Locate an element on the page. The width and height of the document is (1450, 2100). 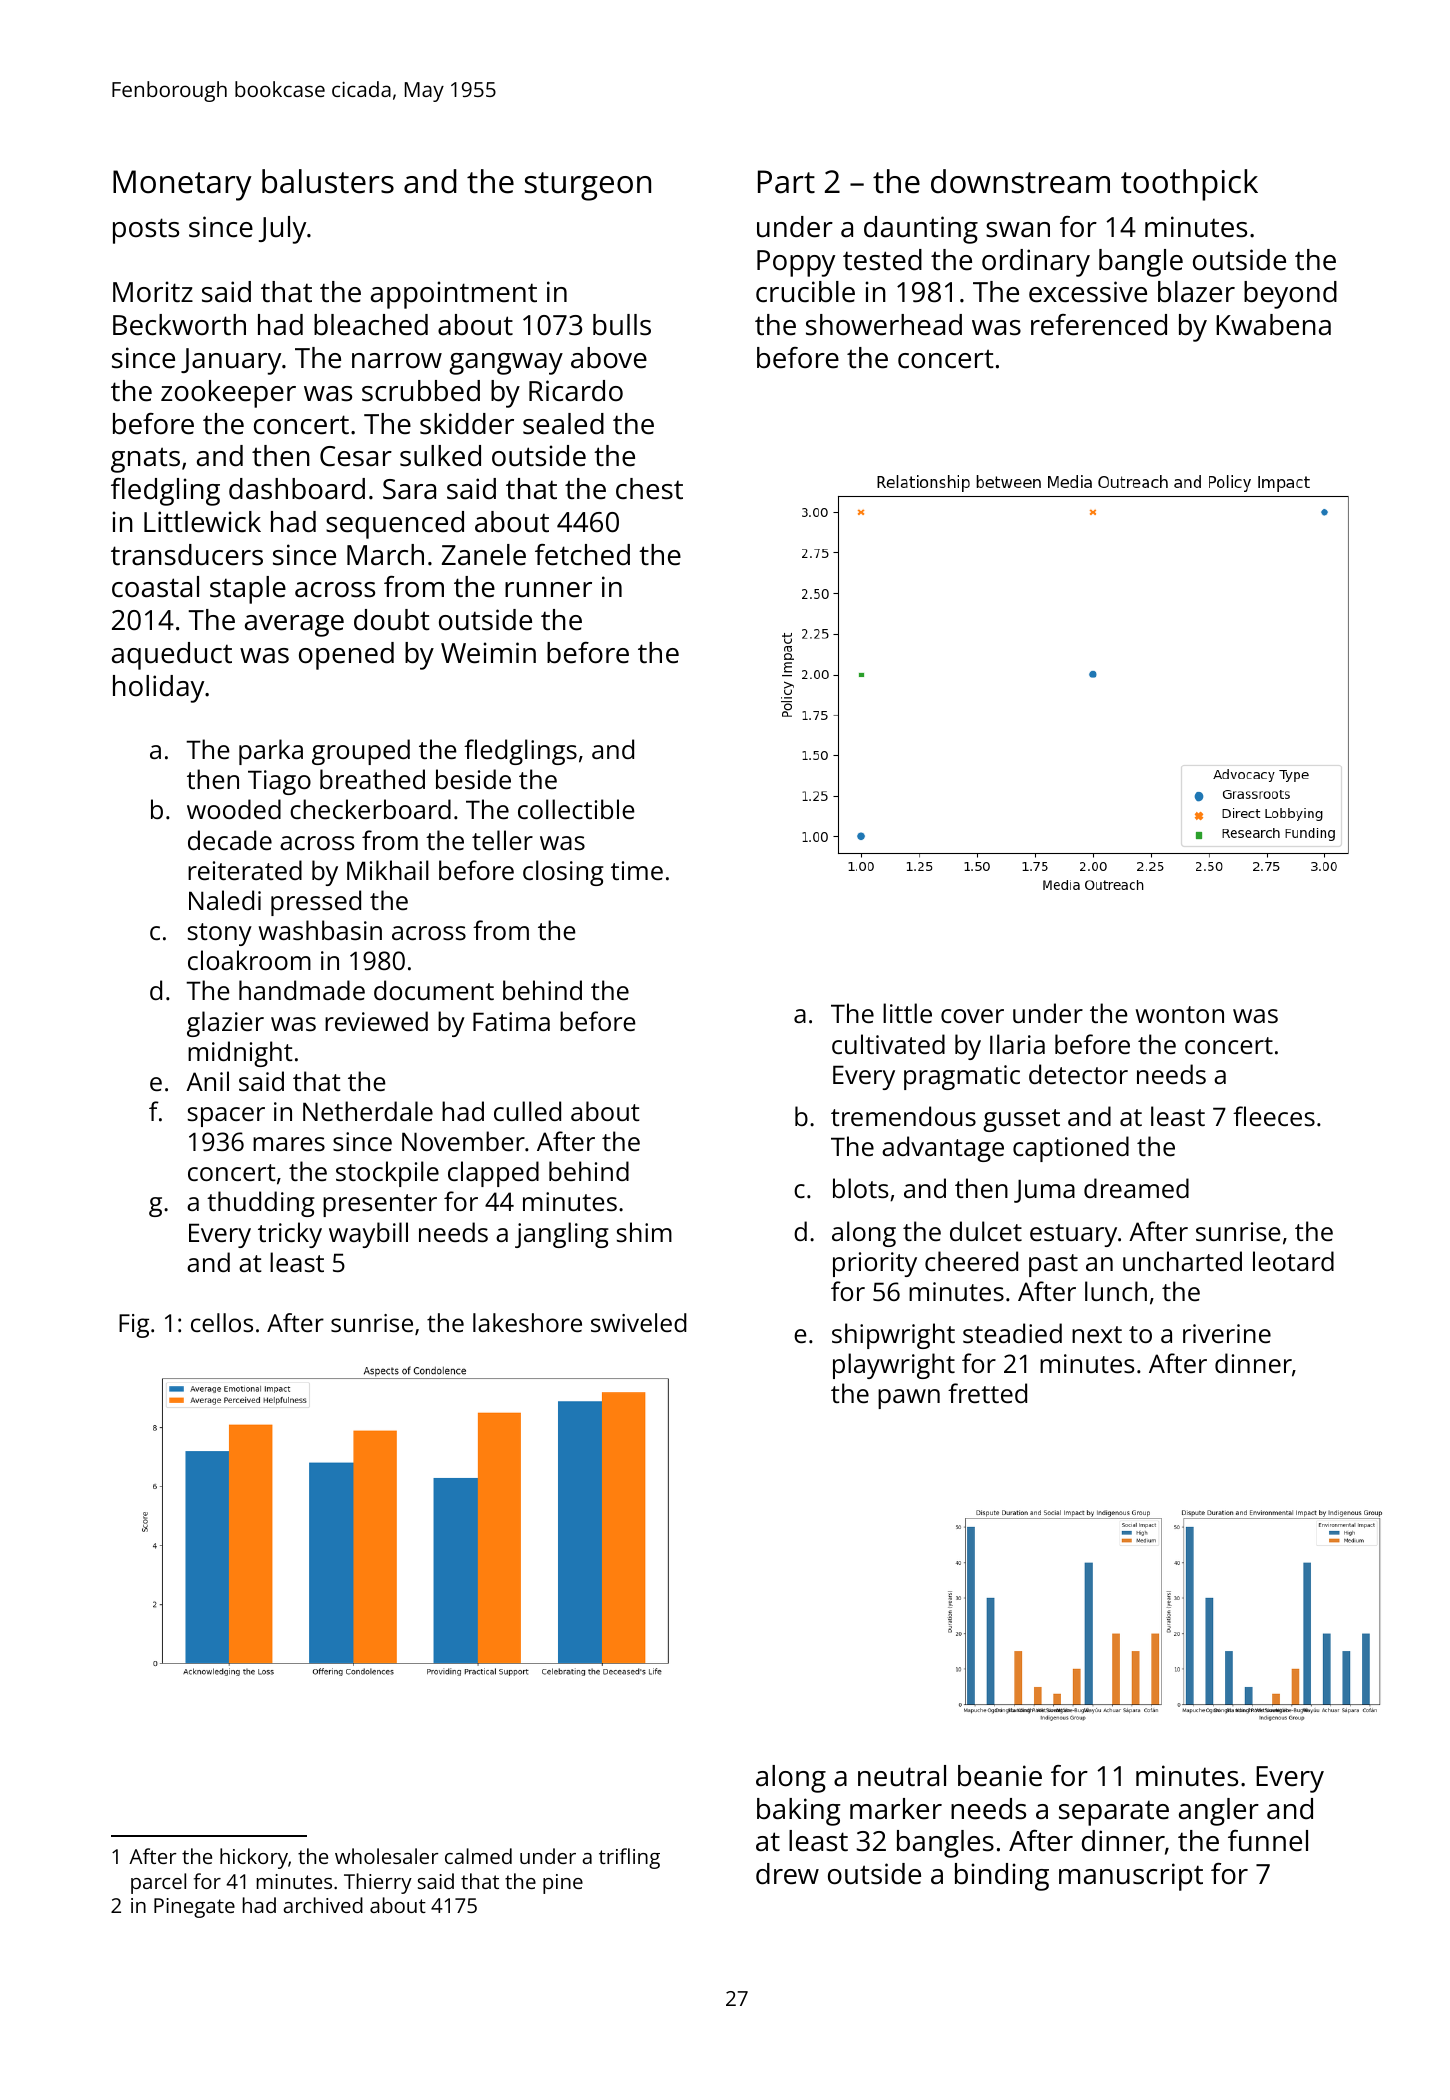
tricky is located at coordinates (290, 1235).
